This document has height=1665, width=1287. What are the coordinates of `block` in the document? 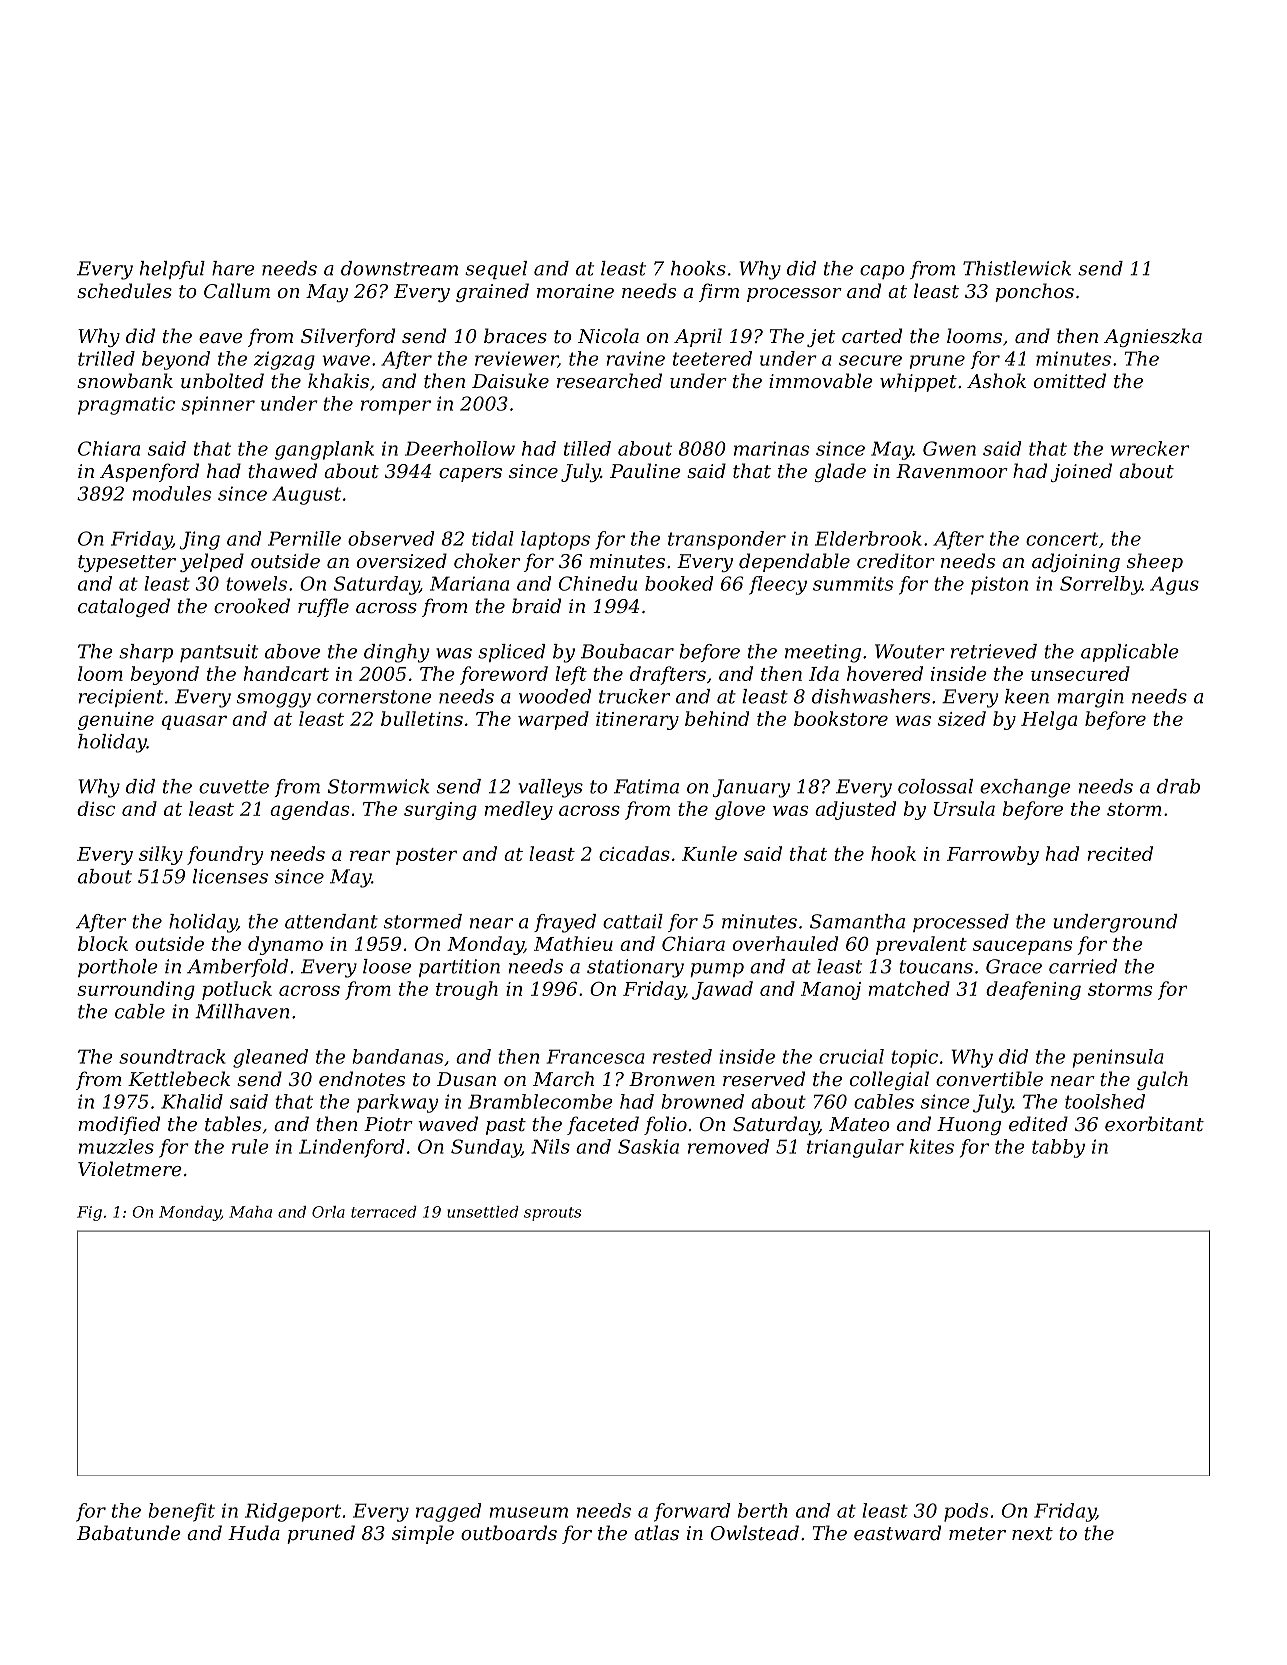 It's located at (103, 943).
